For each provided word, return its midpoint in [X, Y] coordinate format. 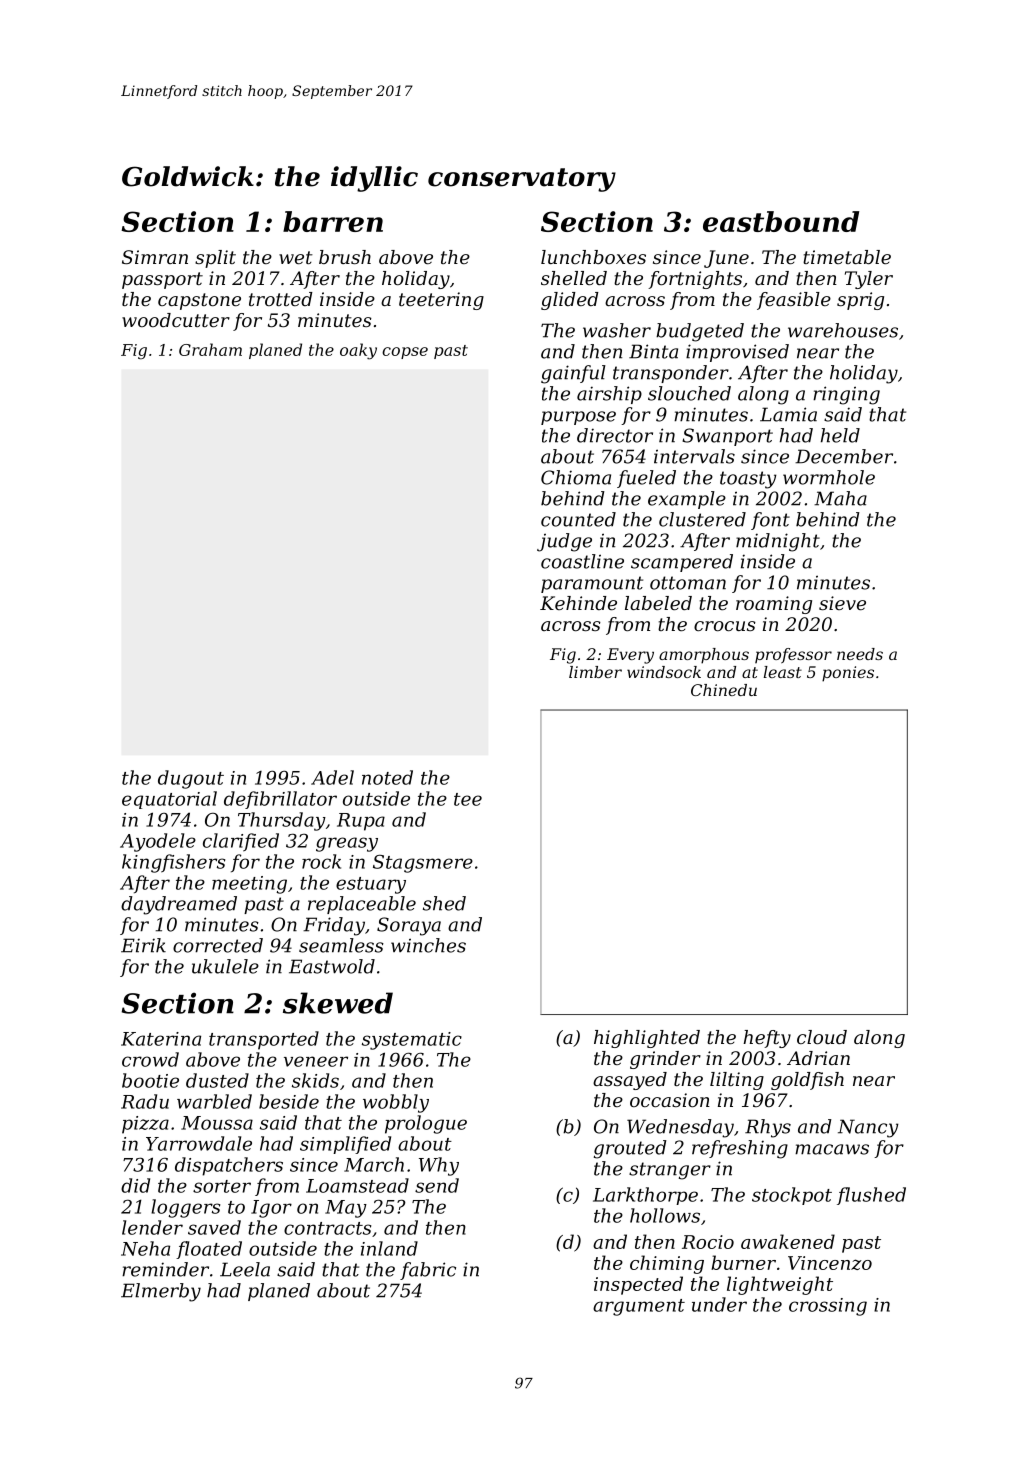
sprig [860, 301]
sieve [842, 603]
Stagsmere [423, 864]
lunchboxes [593, 257]
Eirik [143, 945]
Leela [245, 1269]
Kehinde [578, 603]
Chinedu [724, 690]
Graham [210, 349]
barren [333, 221]
